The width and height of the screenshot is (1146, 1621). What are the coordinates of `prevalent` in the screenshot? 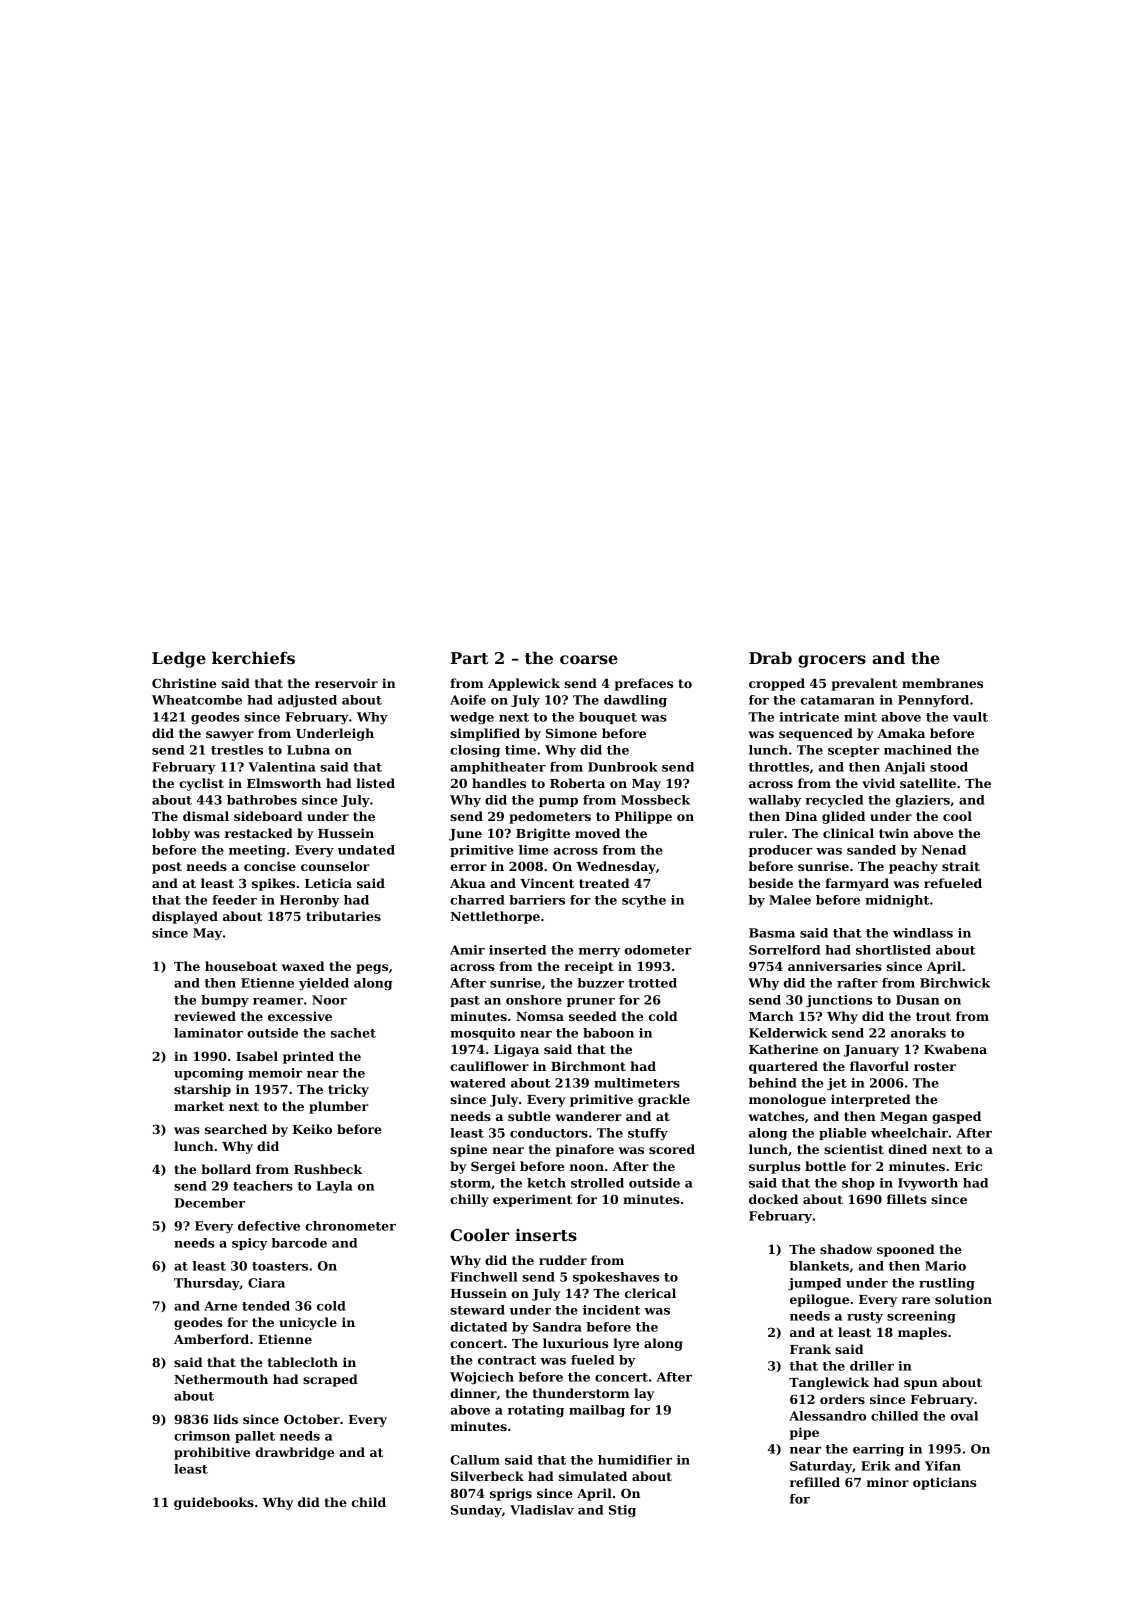 It's located at (864, 684).
